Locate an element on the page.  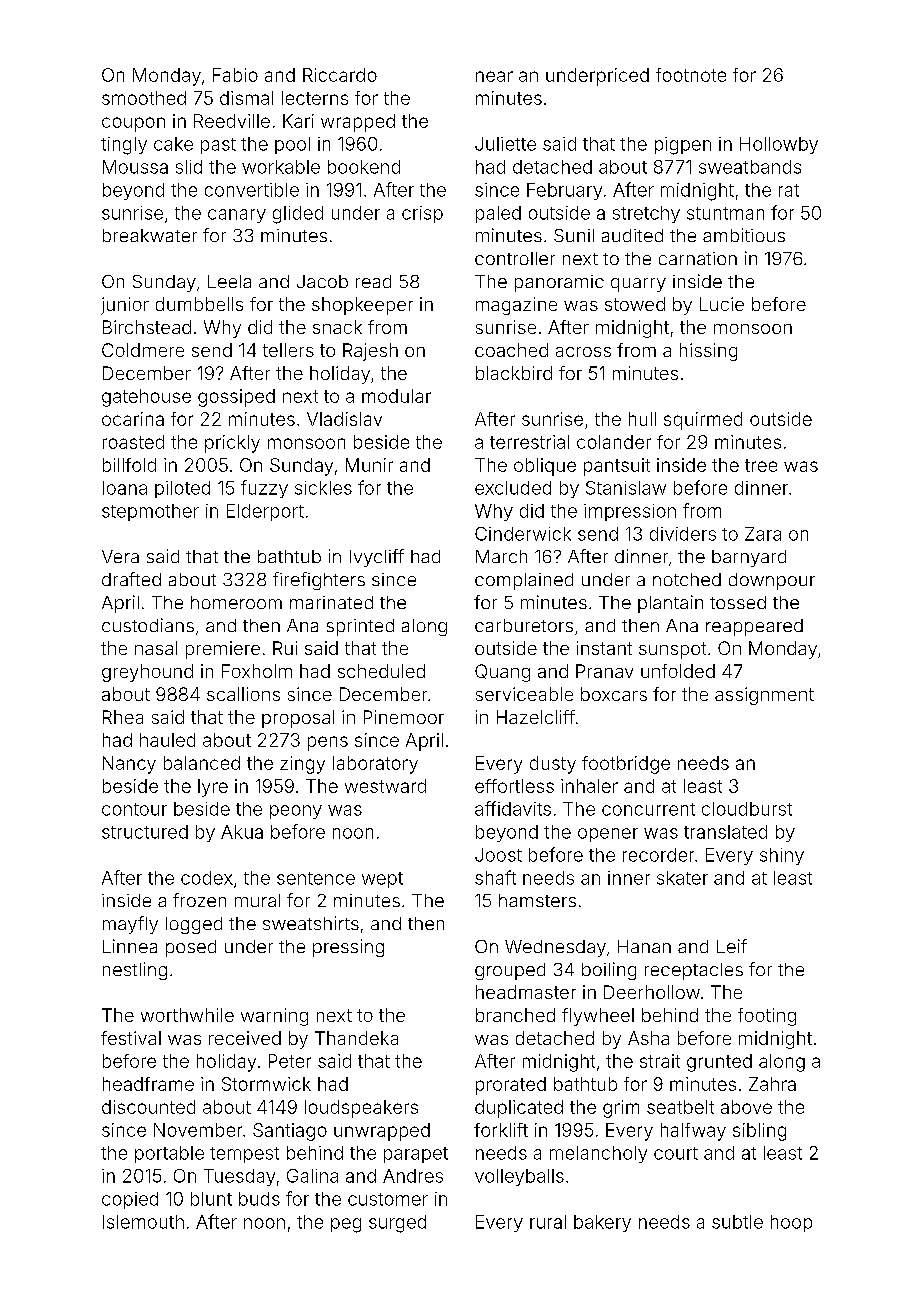
Quang is located at coordinates (502, 673).
